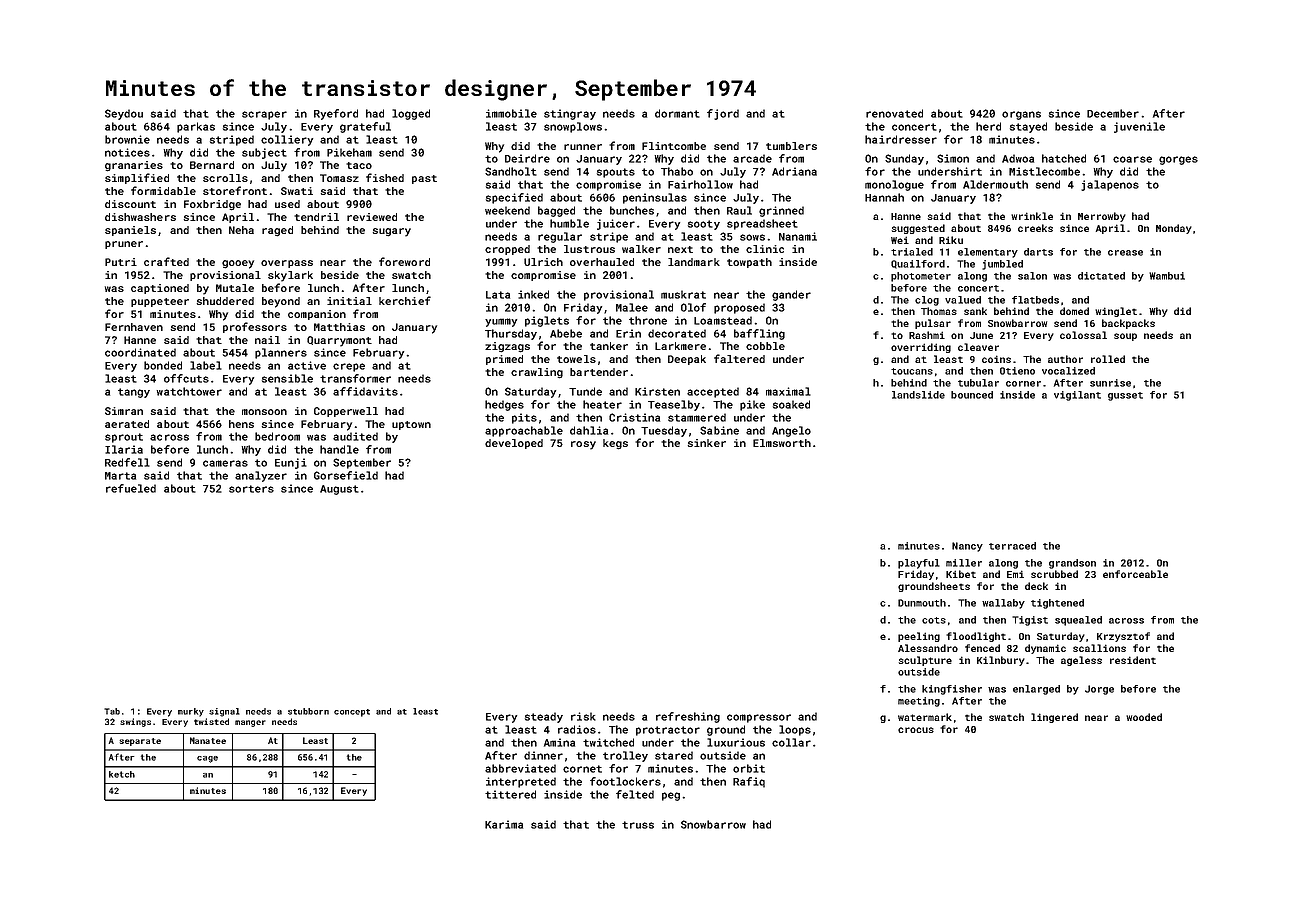 Image resolution: width=1308 pixels, height=924 pixels. Describe the element at coordinates (131, 488) in the screenshot. I see `refueled` at that location.
